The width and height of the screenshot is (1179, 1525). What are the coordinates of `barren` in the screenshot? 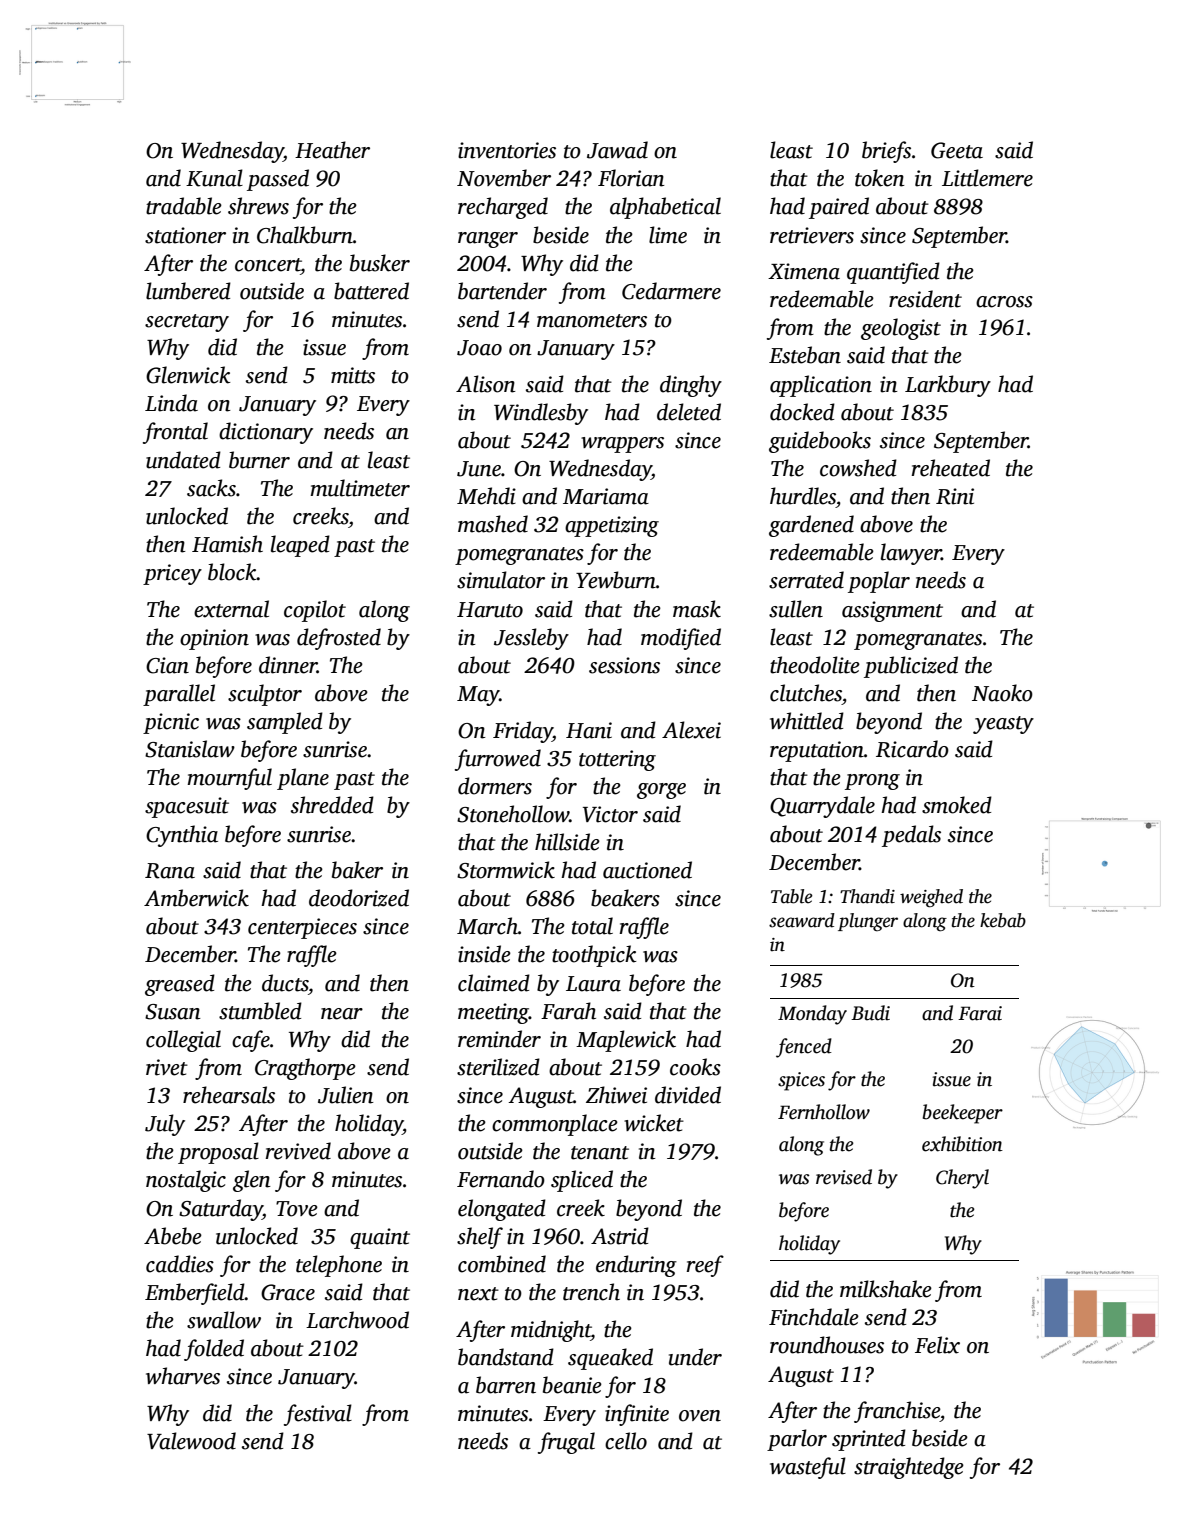 It's located at (506, 1385).
